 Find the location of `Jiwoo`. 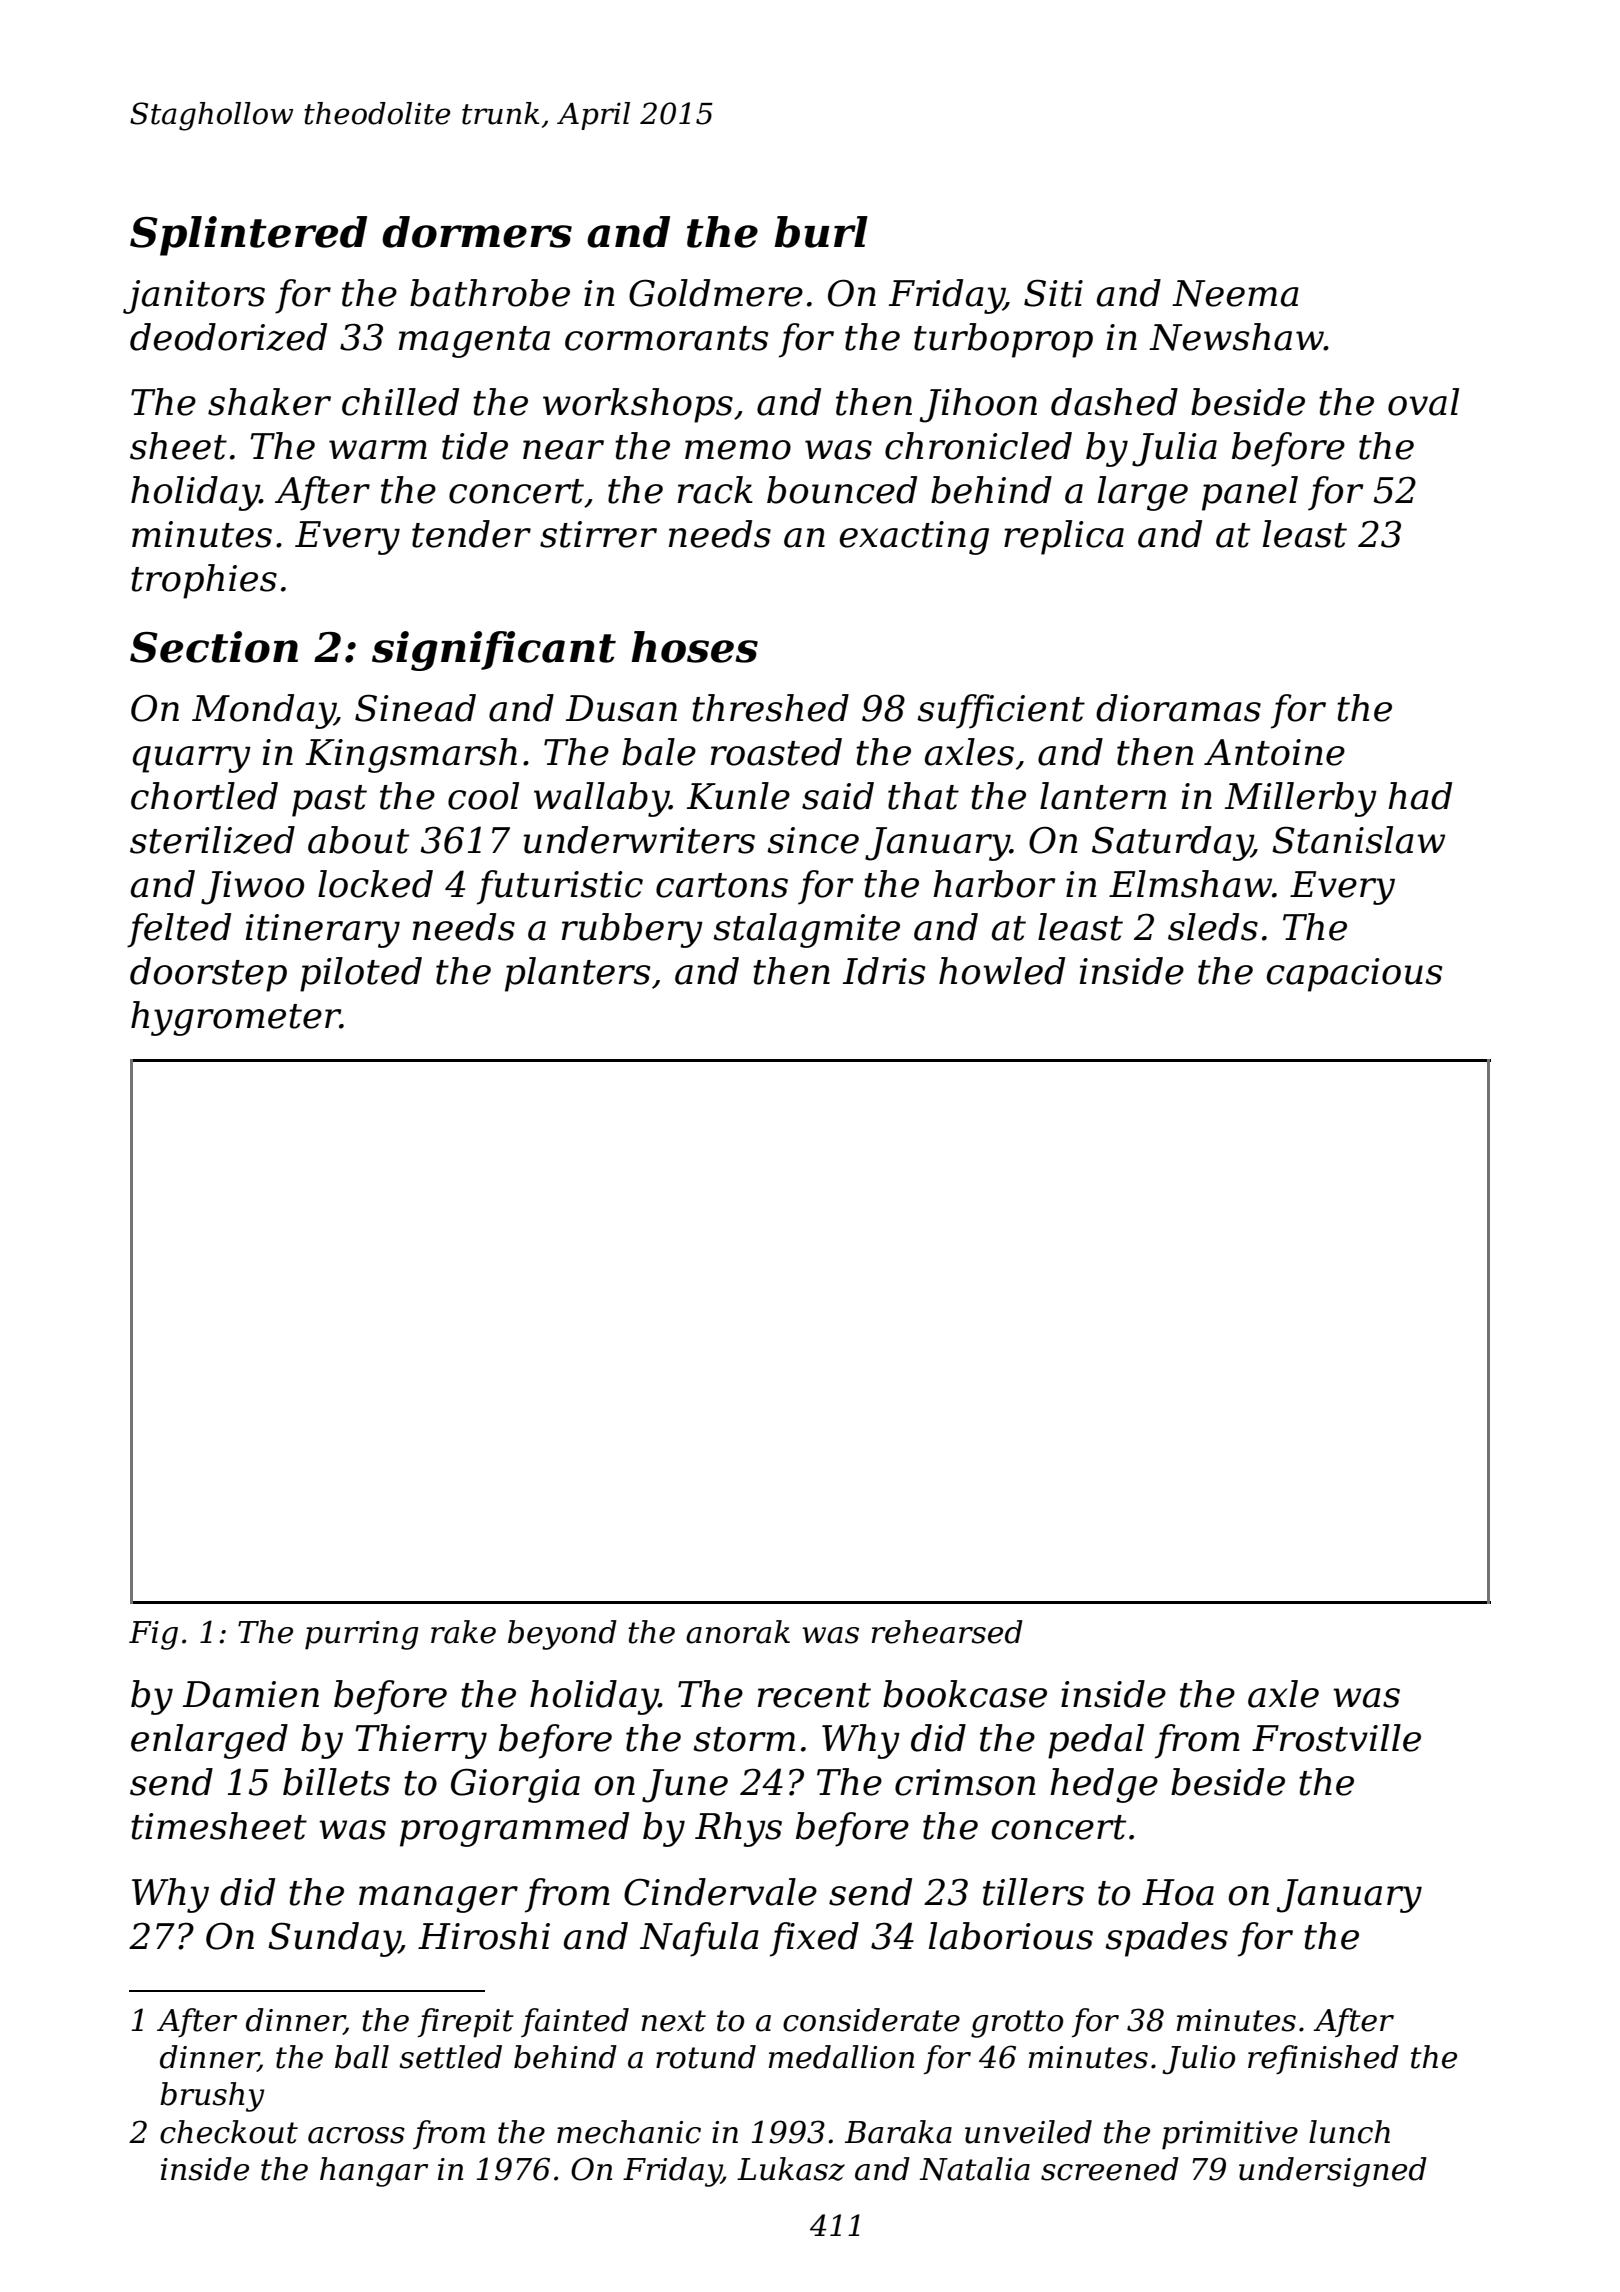

Jiwoo is located at coordinates (252, 888).
